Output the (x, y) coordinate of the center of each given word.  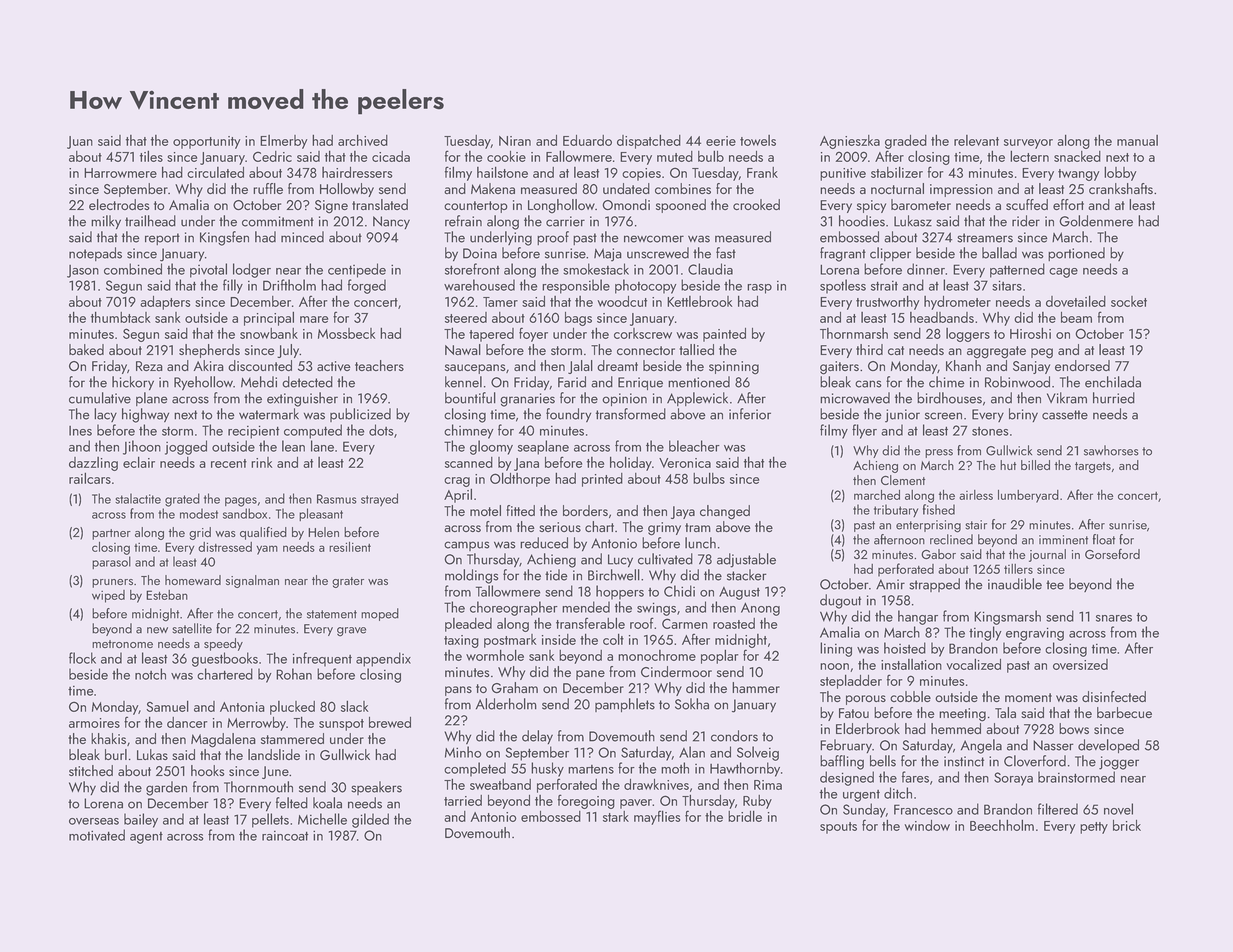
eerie (721, 141)
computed (313, 431)
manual (1137, 140)
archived (363, 140)
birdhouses (949, 398)
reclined (951, 539)
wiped (108, 596)
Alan (692, 752)
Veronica (685, 463)
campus (467, 546)
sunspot (341, 725)
